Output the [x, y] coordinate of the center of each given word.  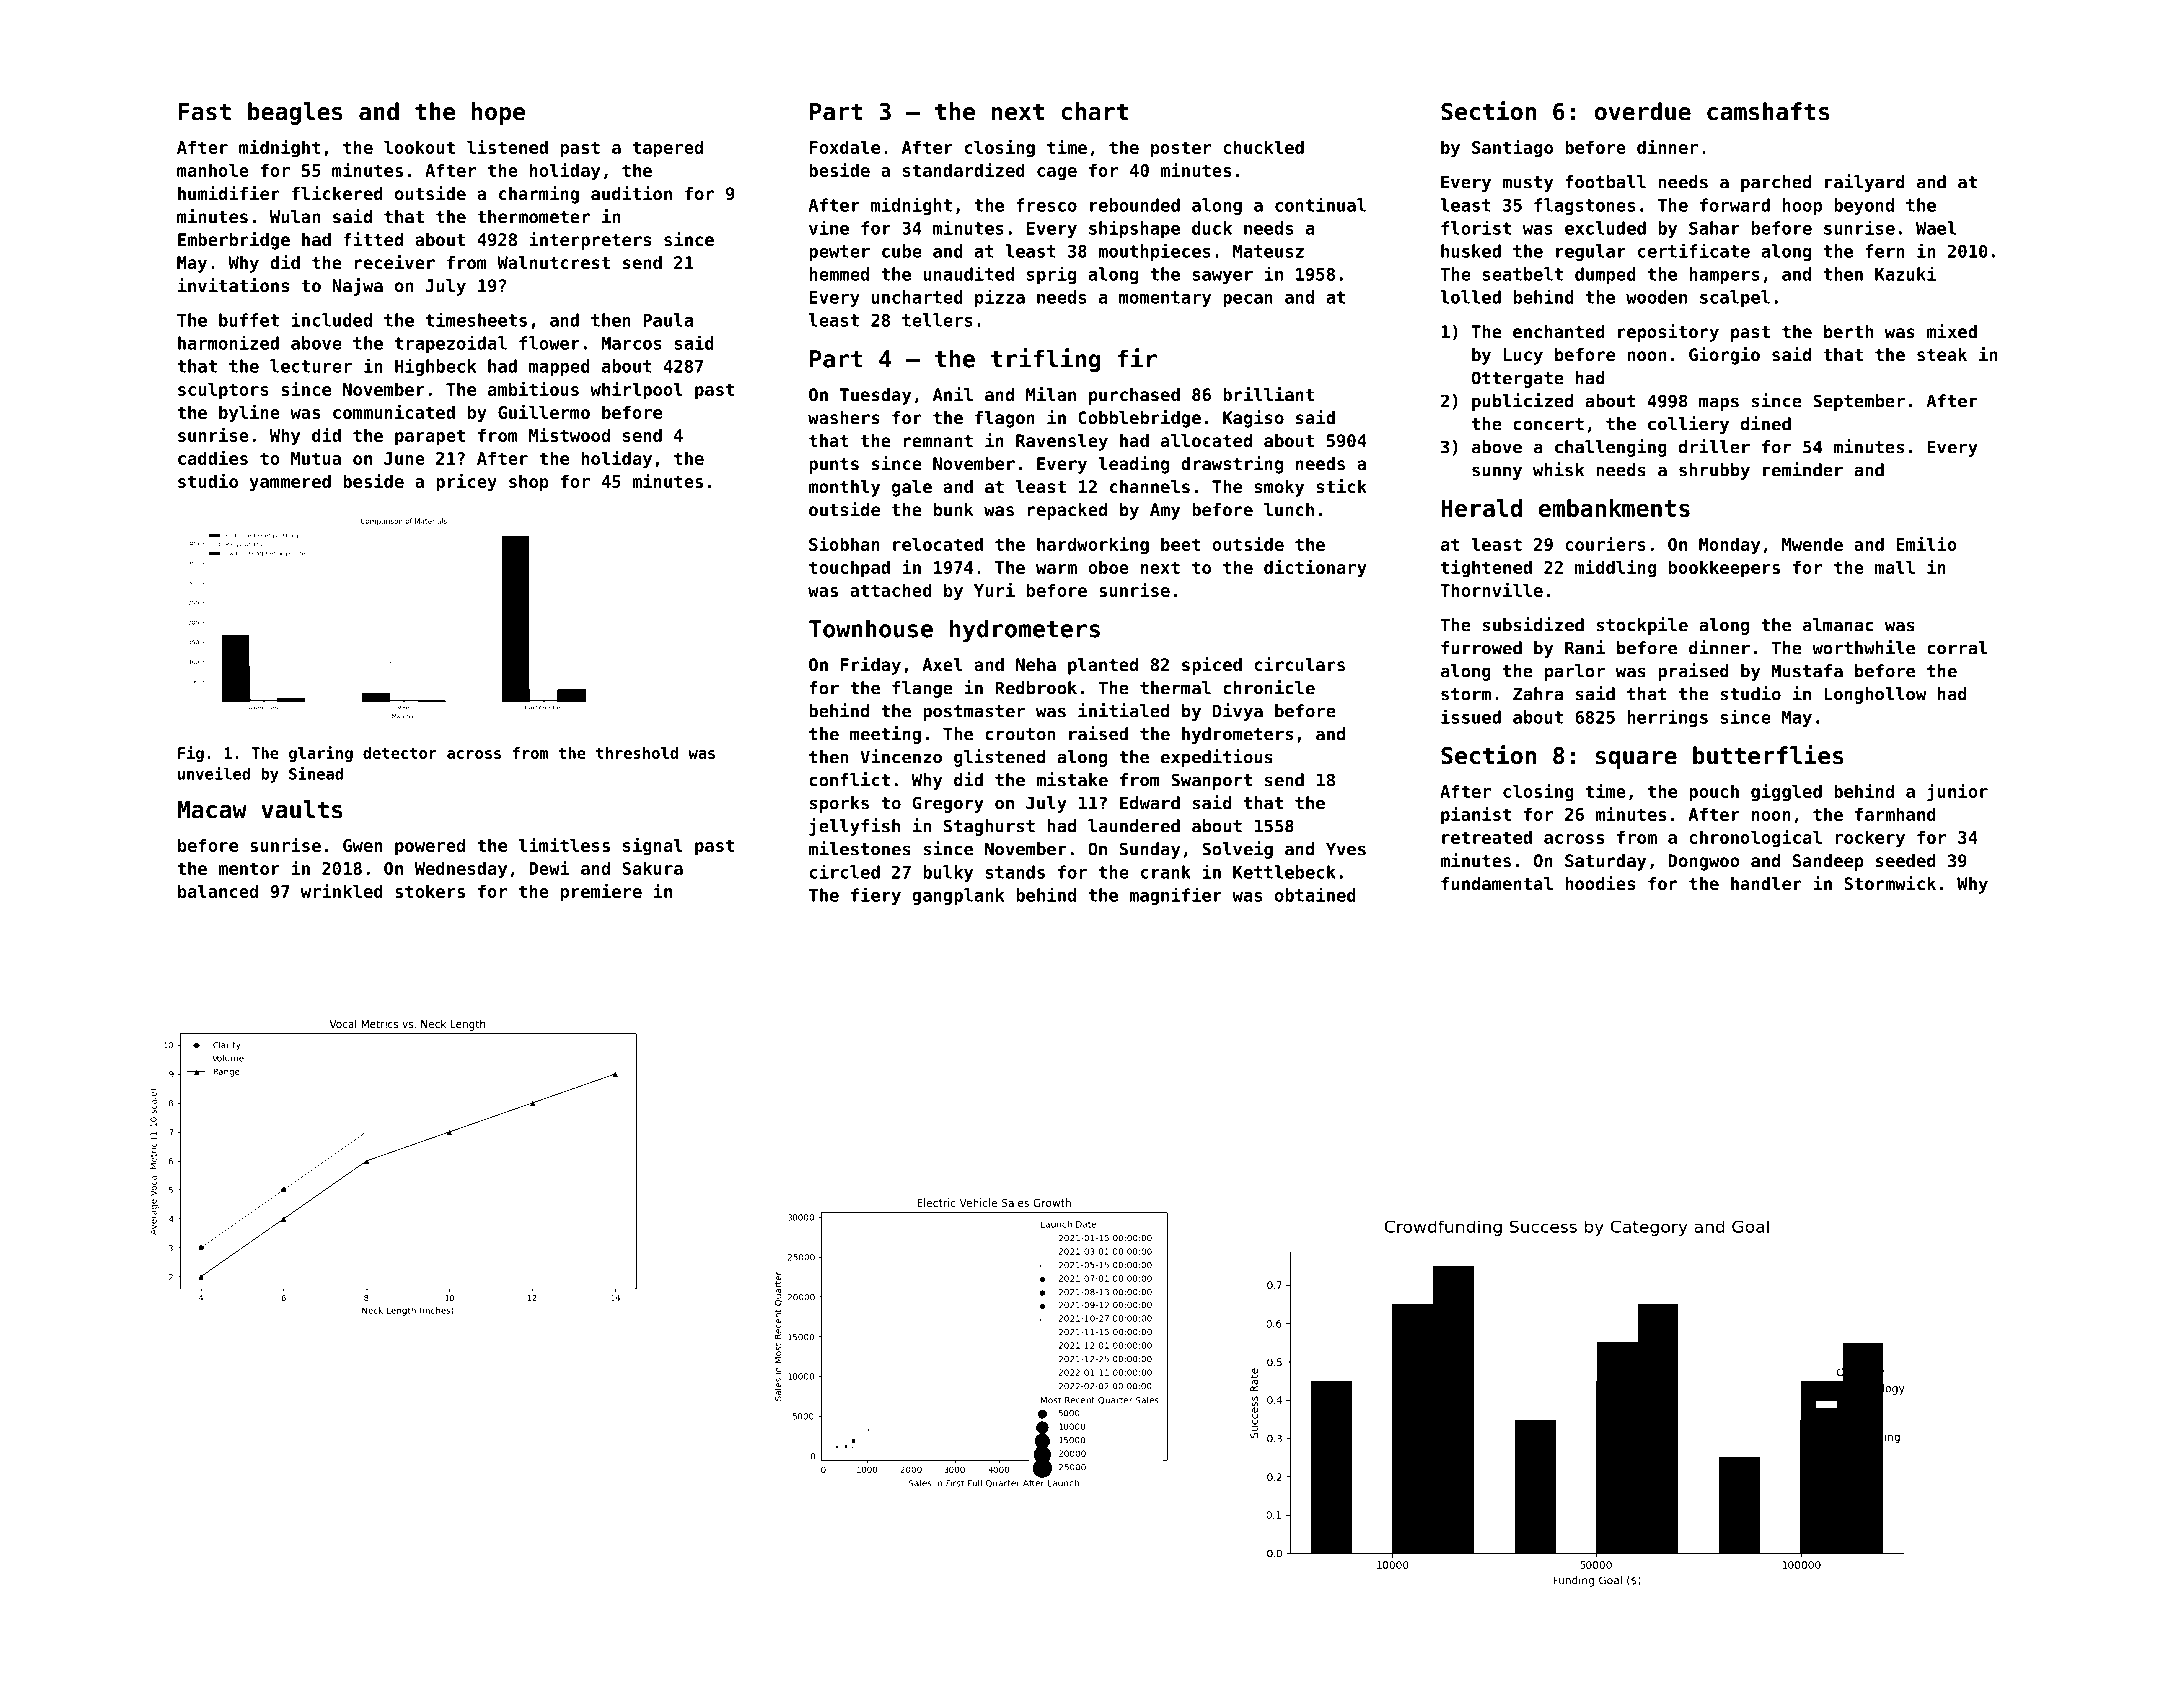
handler [1766, 883]
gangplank [958, 896]
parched [1776, 183]
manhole [213, 170]
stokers [430, 891]
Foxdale [845, 147]
